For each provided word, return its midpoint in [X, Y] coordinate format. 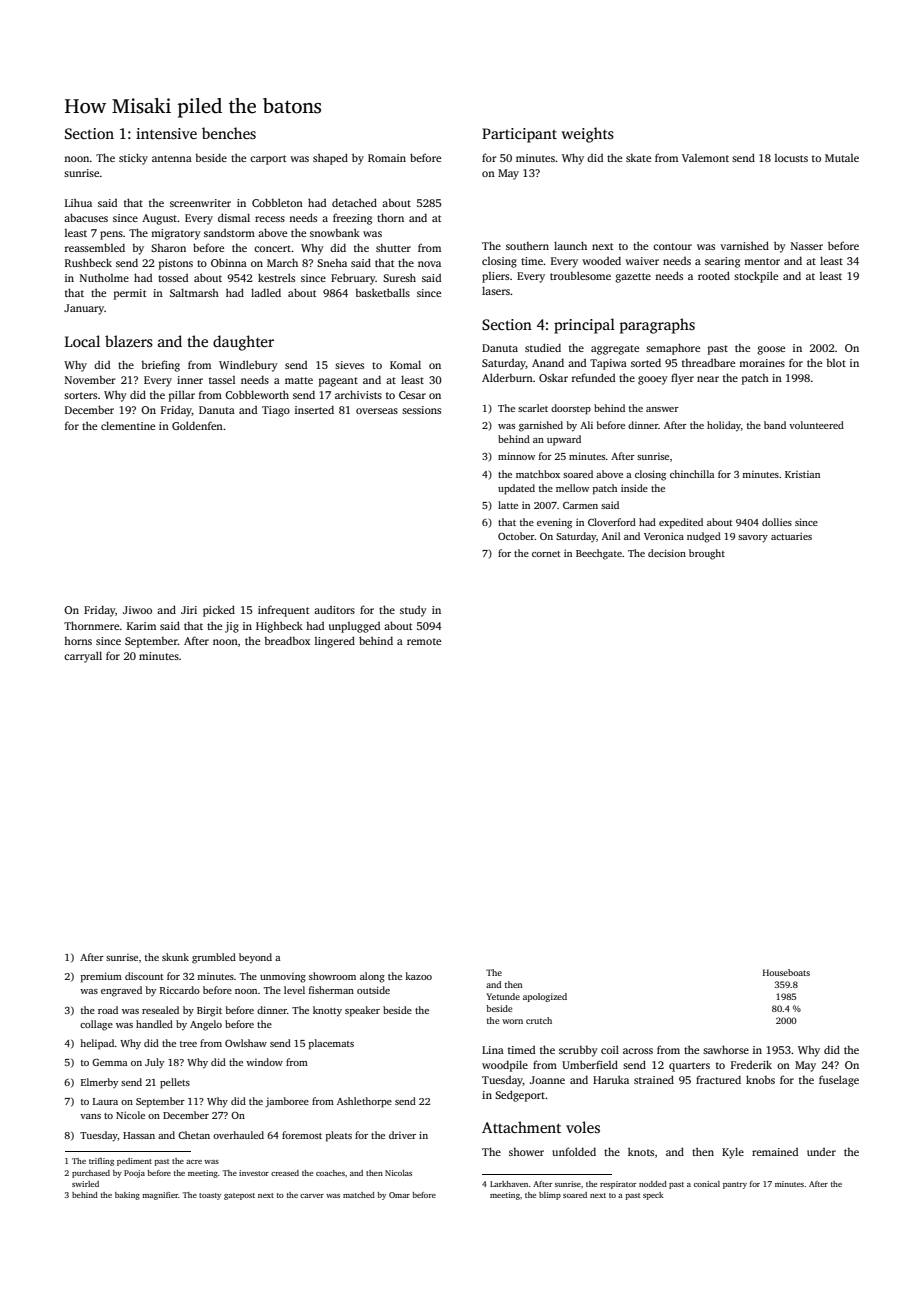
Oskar [553, 377]
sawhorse [726, 1049]
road [108, 1010]
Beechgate [599, 554]
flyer [682, 379]
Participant [519, 135]
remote [424, 641]
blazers [129, 341]
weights [587, 135]
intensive [166, 133]
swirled [85, 1184]
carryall [83, 657]
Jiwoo [137, 610]
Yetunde [503, 996]
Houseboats [786, 972]
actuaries [791, 536]
